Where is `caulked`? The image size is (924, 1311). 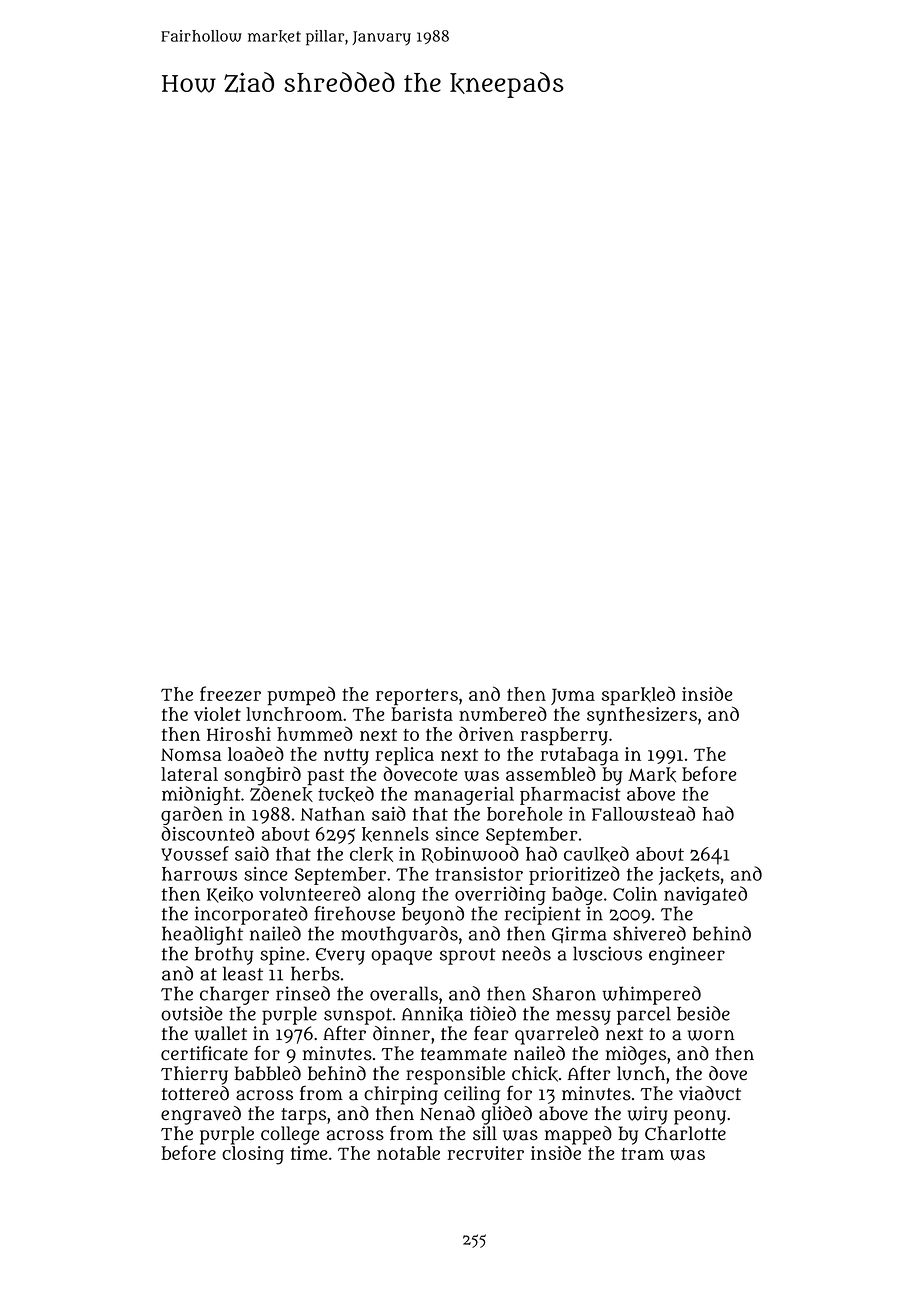 caulked is located at coordinates (596, 854).
